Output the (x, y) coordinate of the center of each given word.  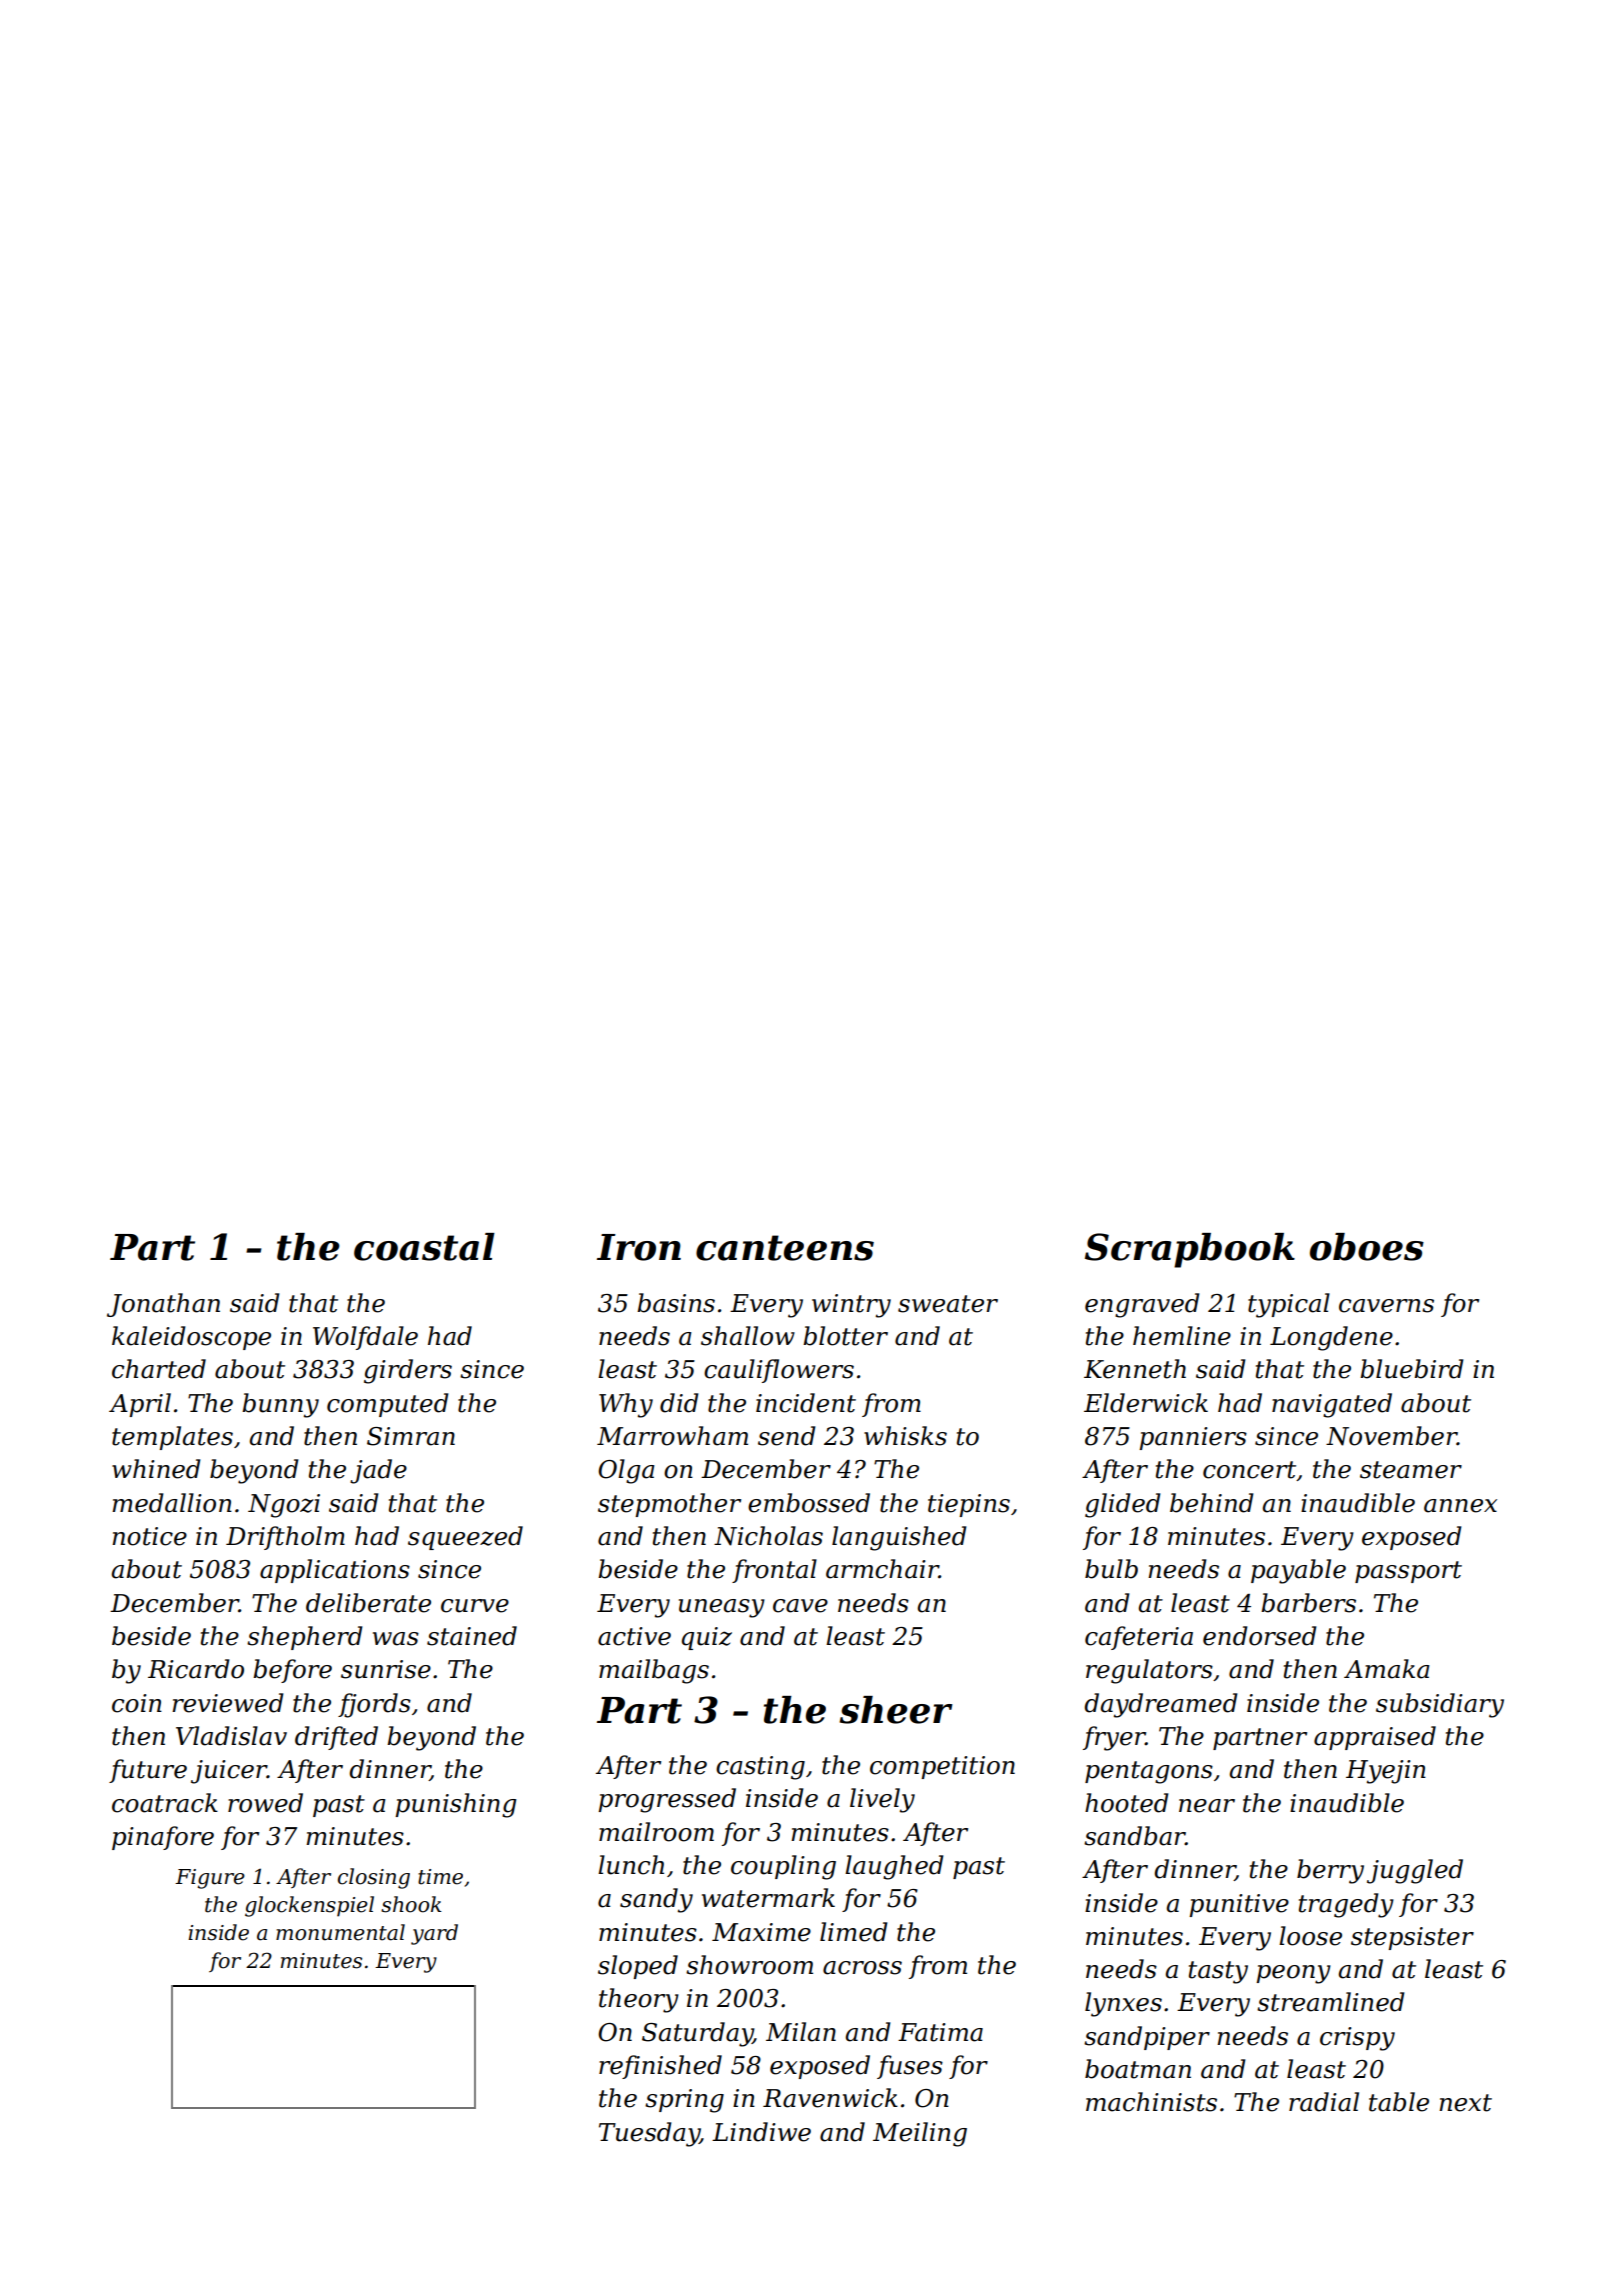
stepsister (1412, 1938)
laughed (894, 1867)
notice (149, 1536)
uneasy (722, 1608)
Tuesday (649, 2134)
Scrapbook (1190, 1250)
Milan (801, 2032)
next (1465, 2103)
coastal (424, 1247)
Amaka (1387, 1669)
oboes (1367, 1247)
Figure (210, 1879)
